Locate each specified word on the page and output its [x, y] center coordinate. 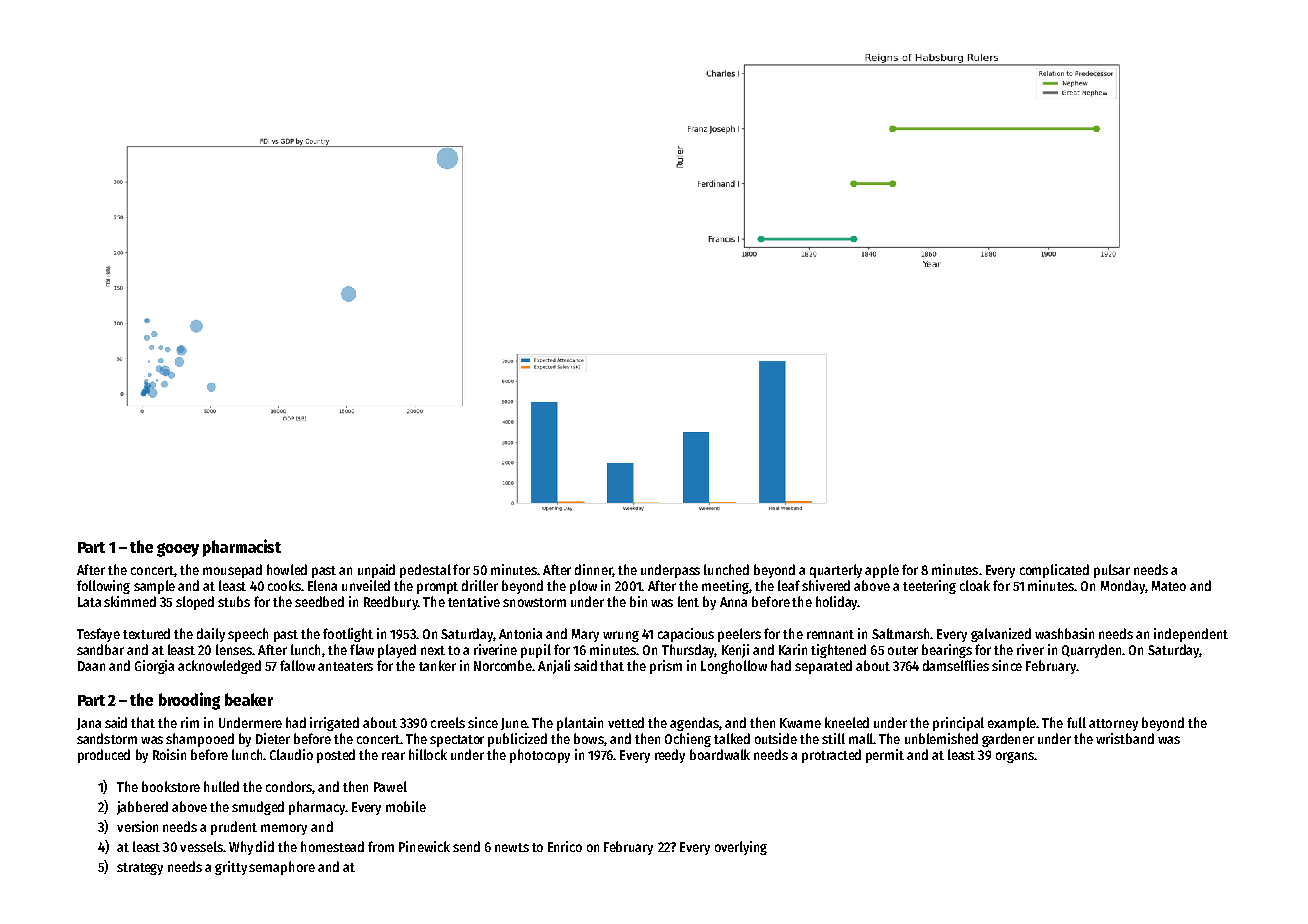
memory [284, 829]
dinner [593, 569]
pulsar [1112, 571]
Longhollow [734, 667]
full [1076, 722]
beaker [249, 699]
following [103, 587]
